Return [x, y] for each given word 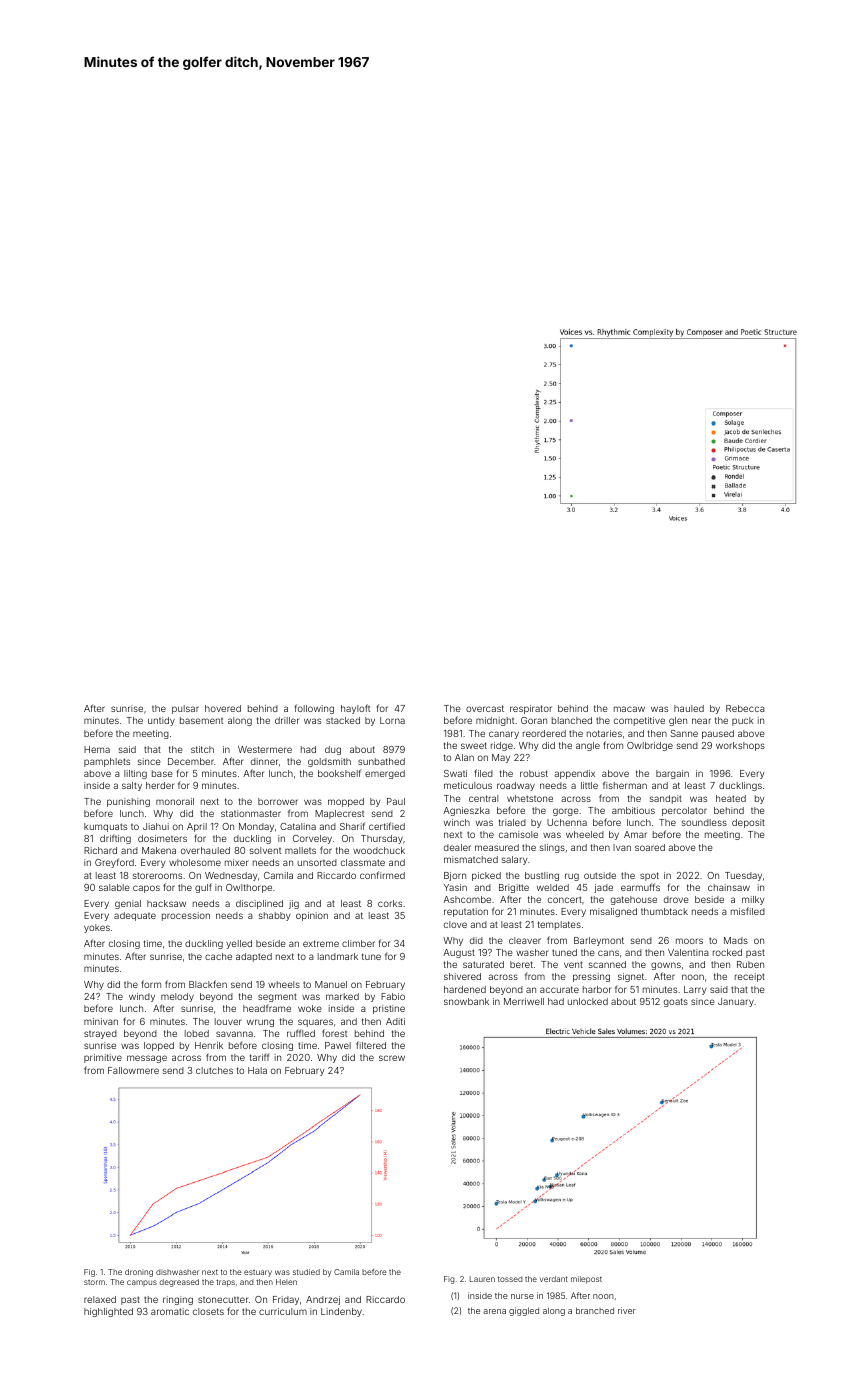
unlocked [588, 1001]
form [151, 984]
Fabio [393, 996]
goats [676, 1002]
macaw [629, 709]
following [314, 709]
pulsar [185, 709]
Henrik [209, 1045]
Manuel [331, 984]
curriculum [283, 1311]
